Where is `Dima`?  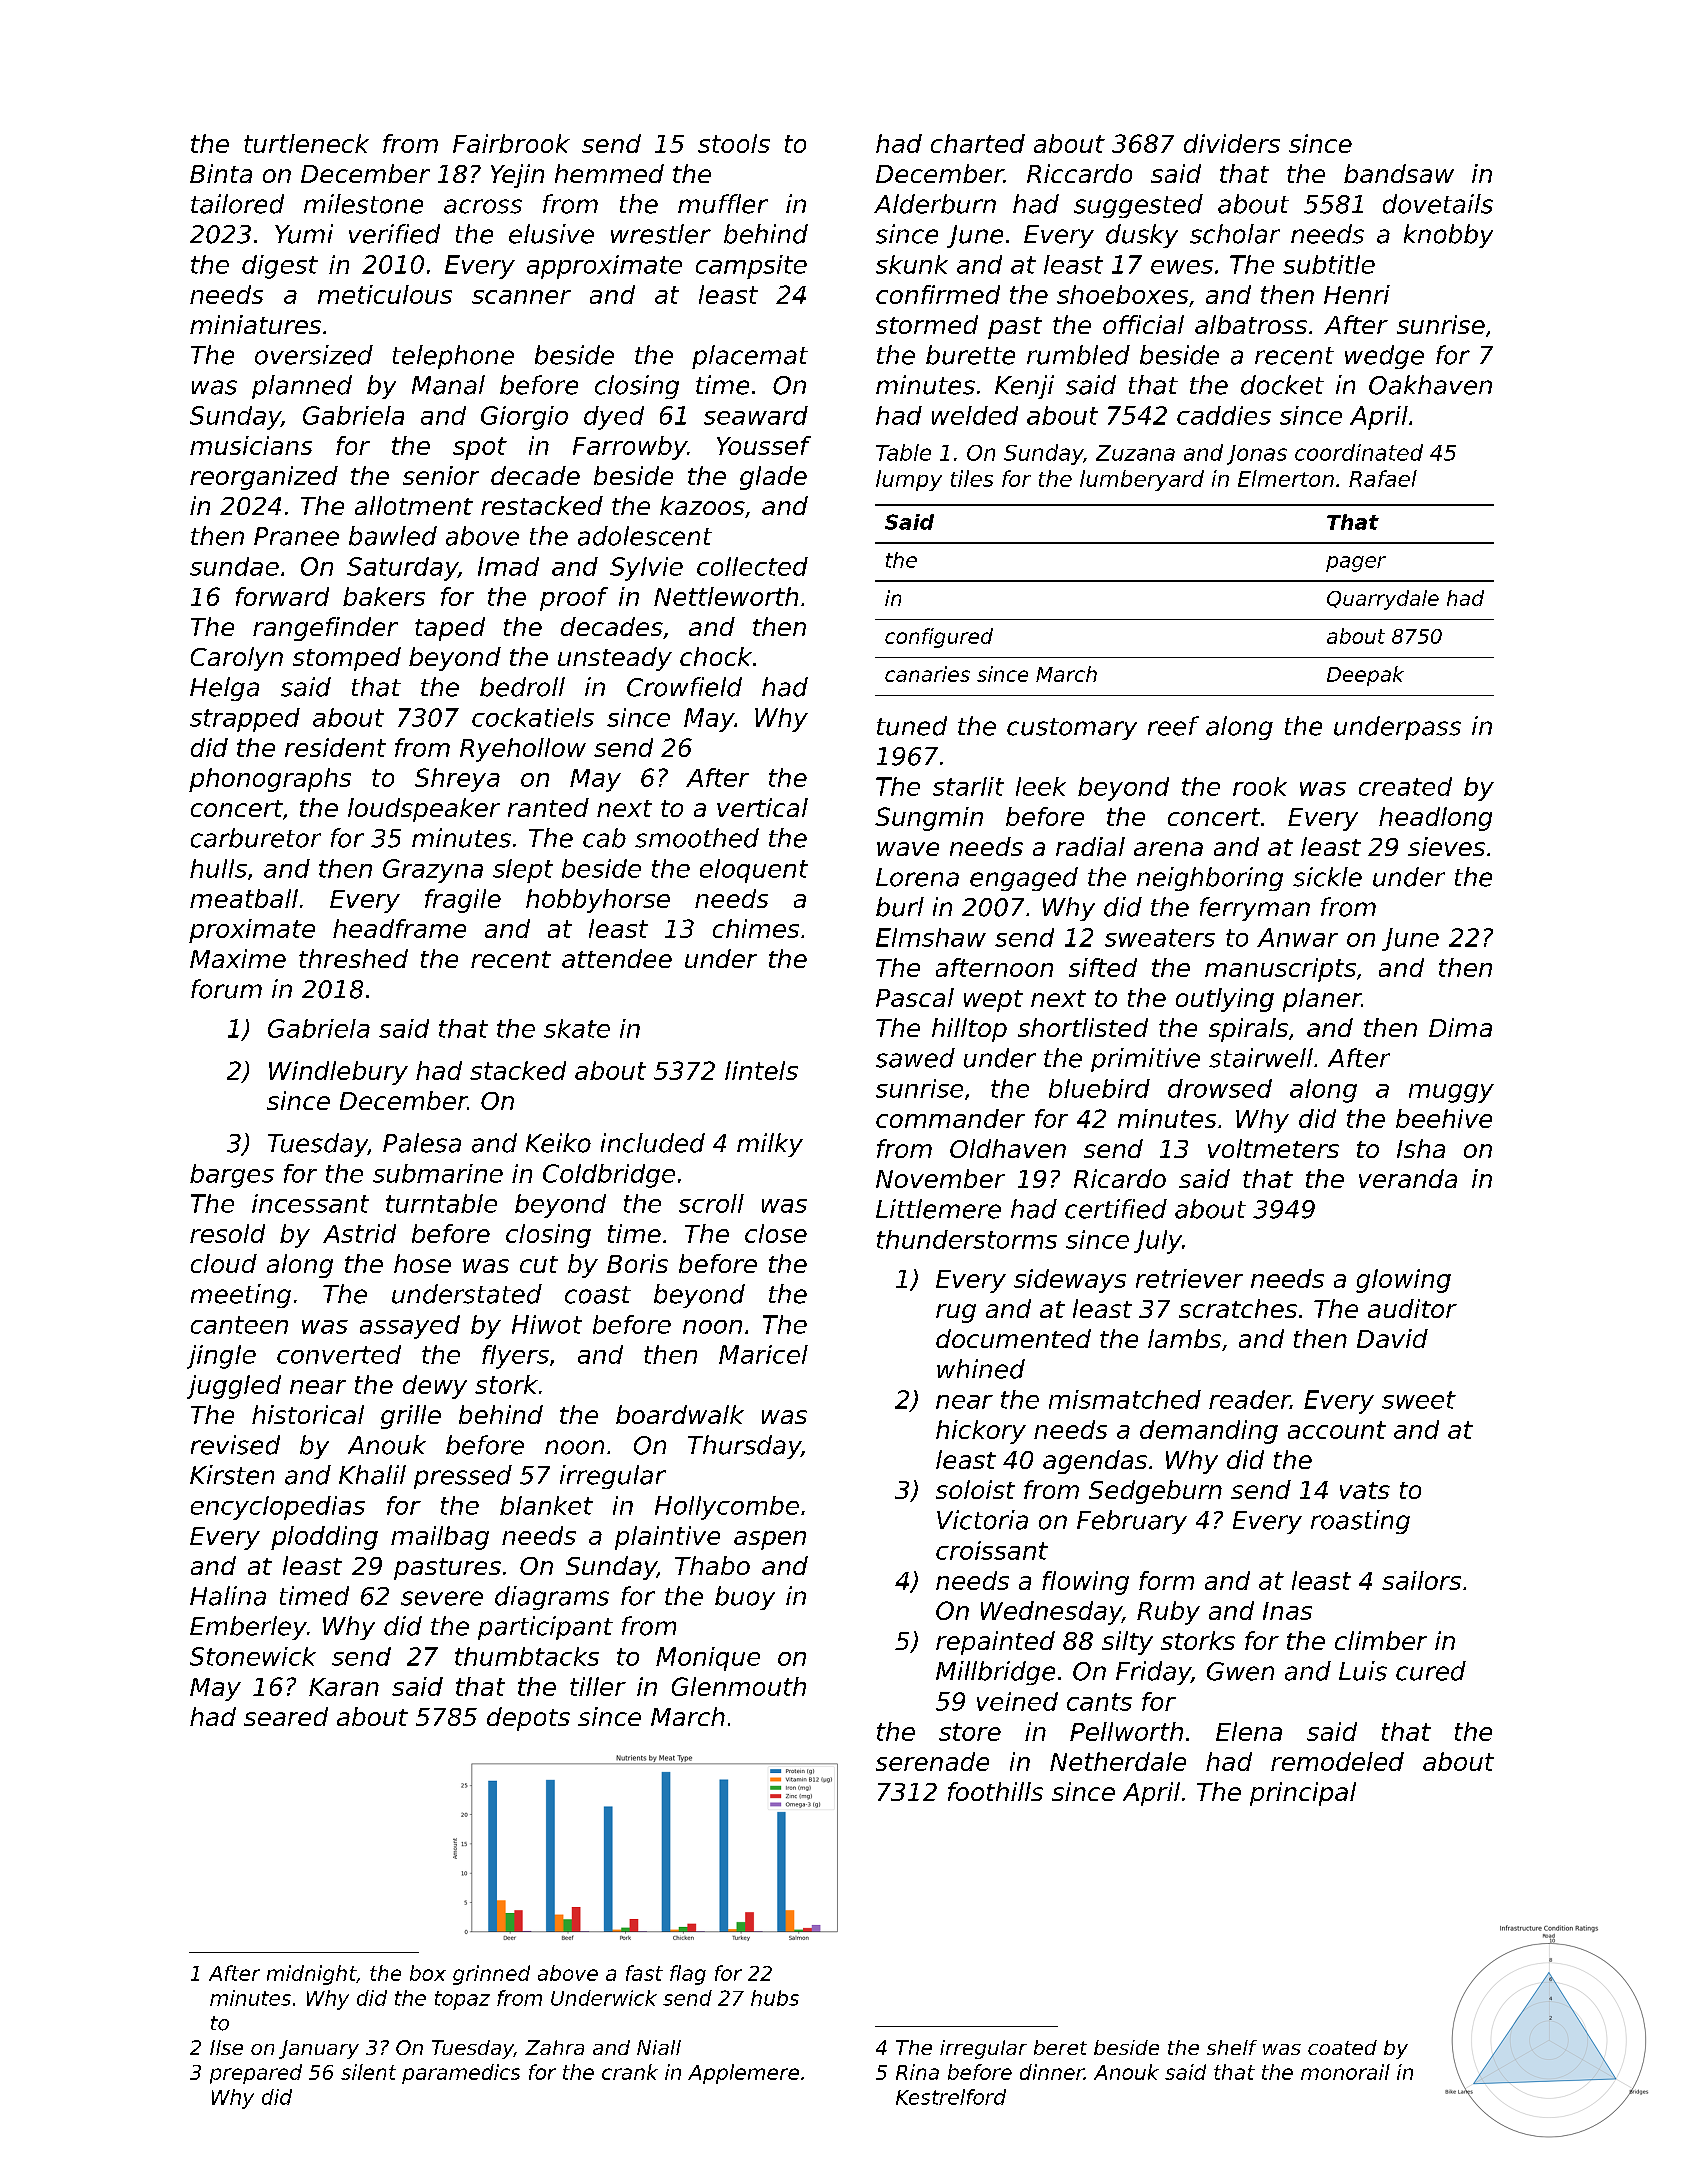 Dima is located at coordinates (1460, 1027).
